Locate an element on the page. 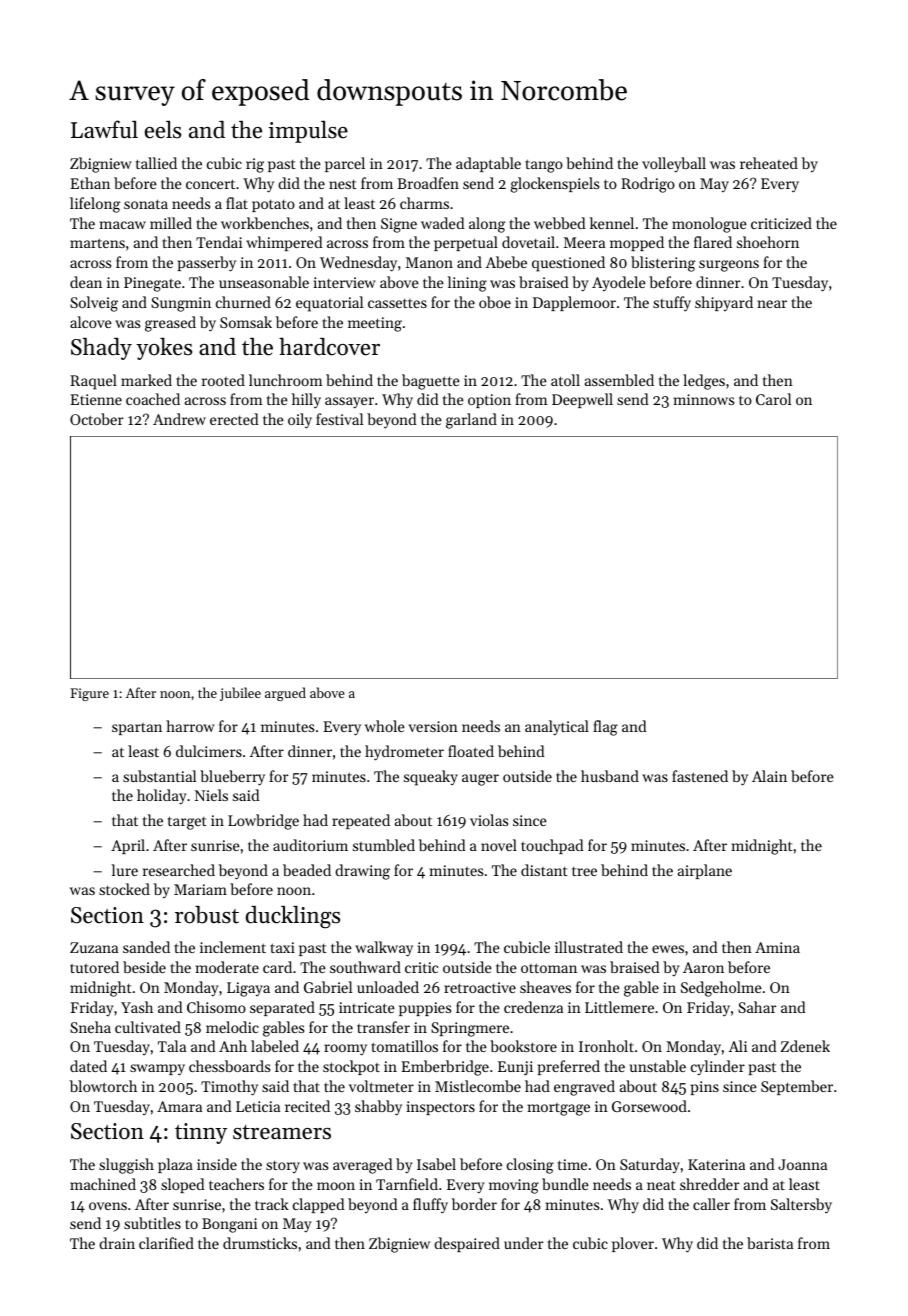 This image has width=908, height=1316. adaptable is located at coordinates (488, 164).
